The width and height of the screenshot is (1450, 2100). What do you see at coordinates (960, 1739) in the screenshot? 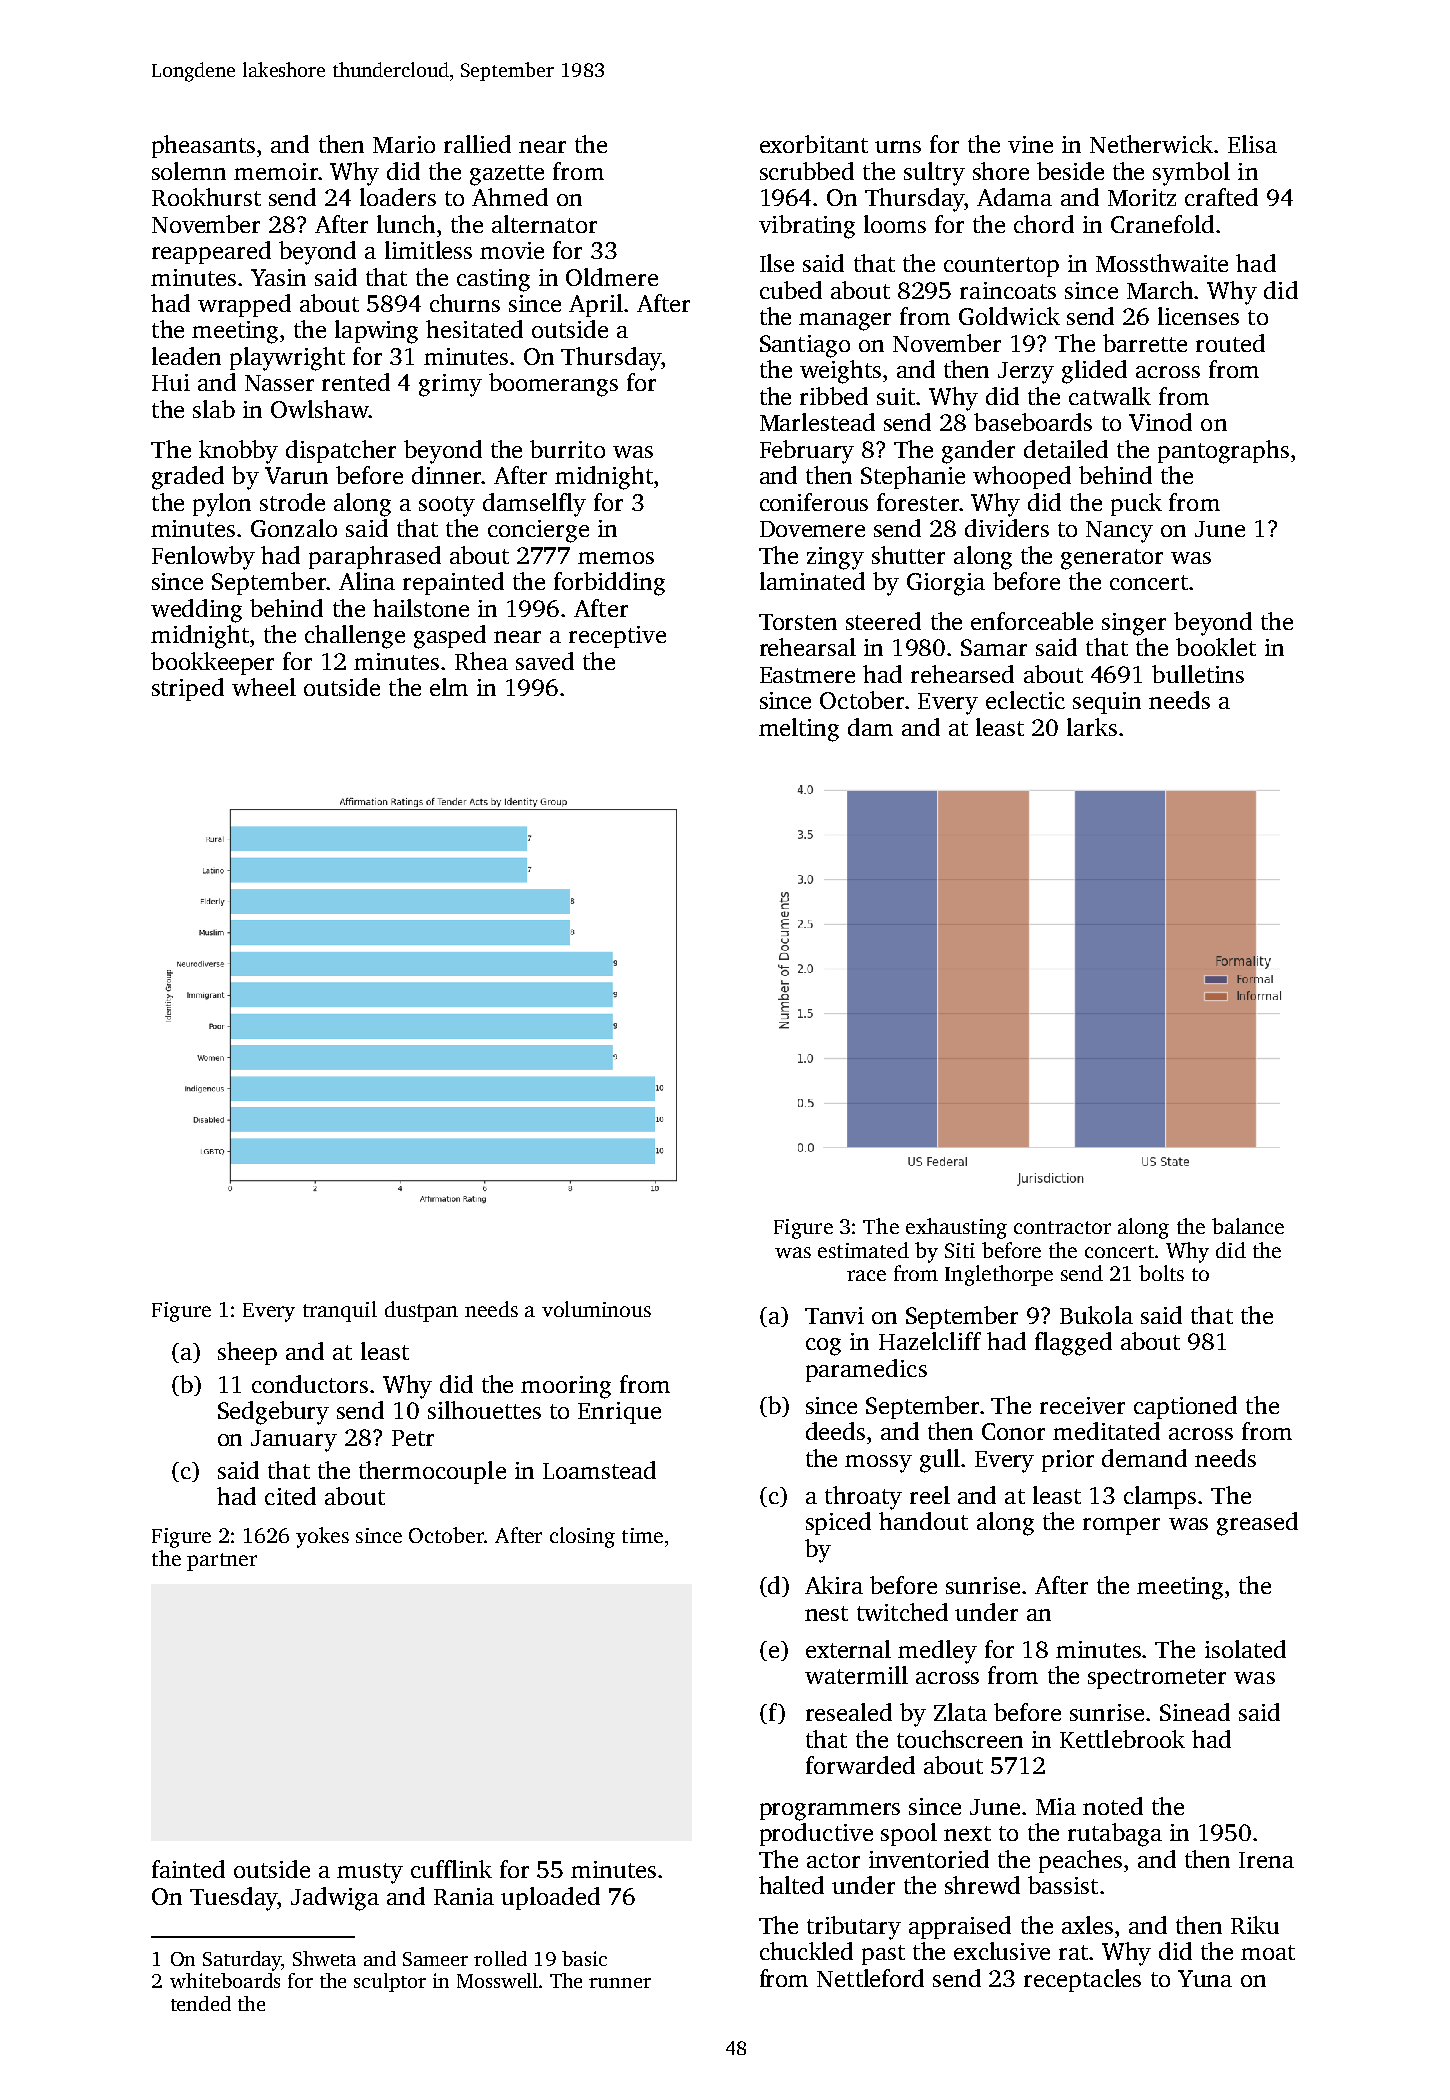
I see `touchscreen` at bounding box center [960, 1739].
